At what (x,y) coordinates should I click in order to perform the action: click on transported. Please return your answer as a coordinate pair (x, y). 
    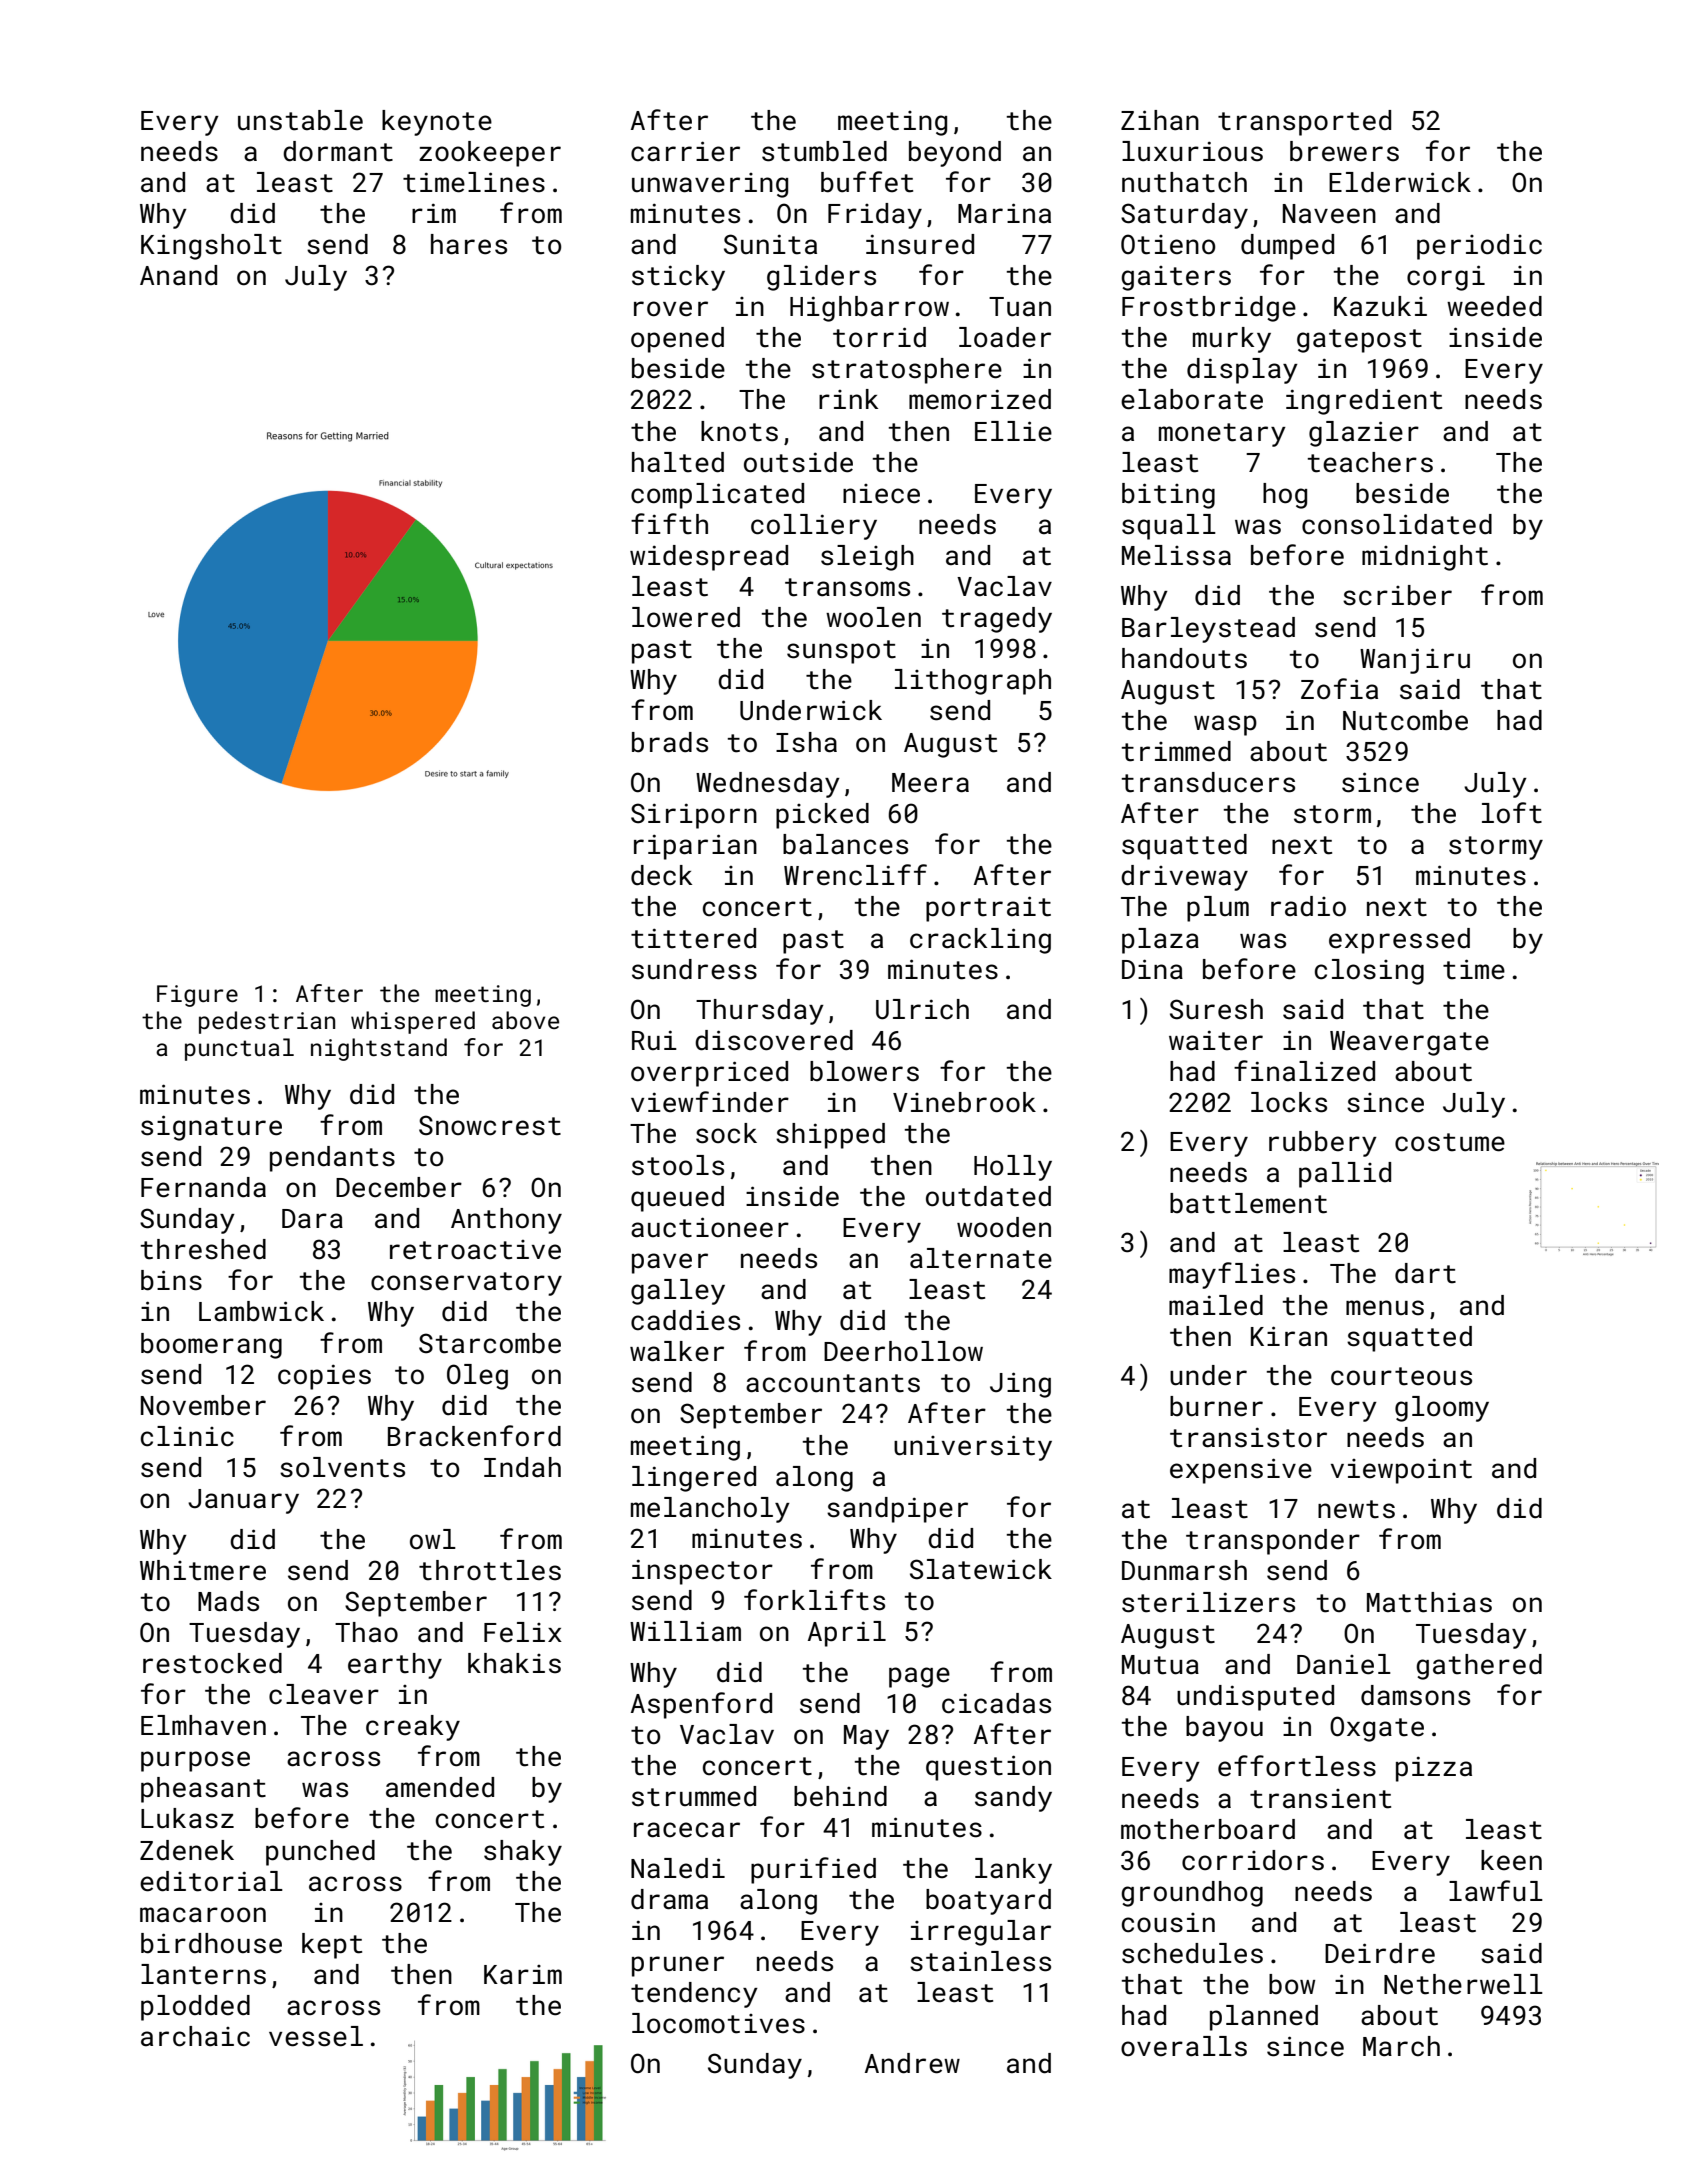
    Looking at the image, I should click on (1304, 123).
